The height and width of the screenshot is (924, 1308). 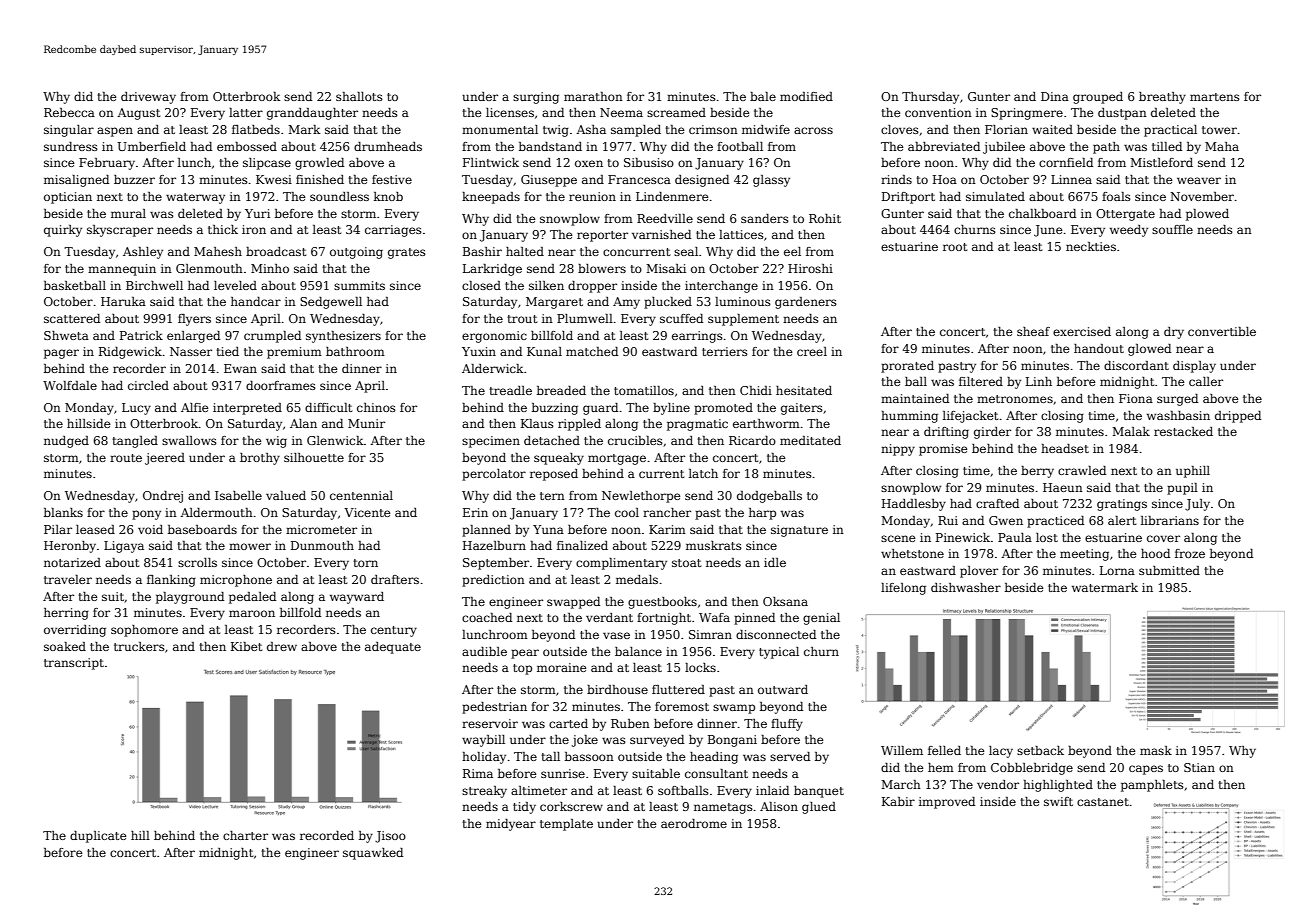 I want to click on submitted, so click(x=1169, y=570).
